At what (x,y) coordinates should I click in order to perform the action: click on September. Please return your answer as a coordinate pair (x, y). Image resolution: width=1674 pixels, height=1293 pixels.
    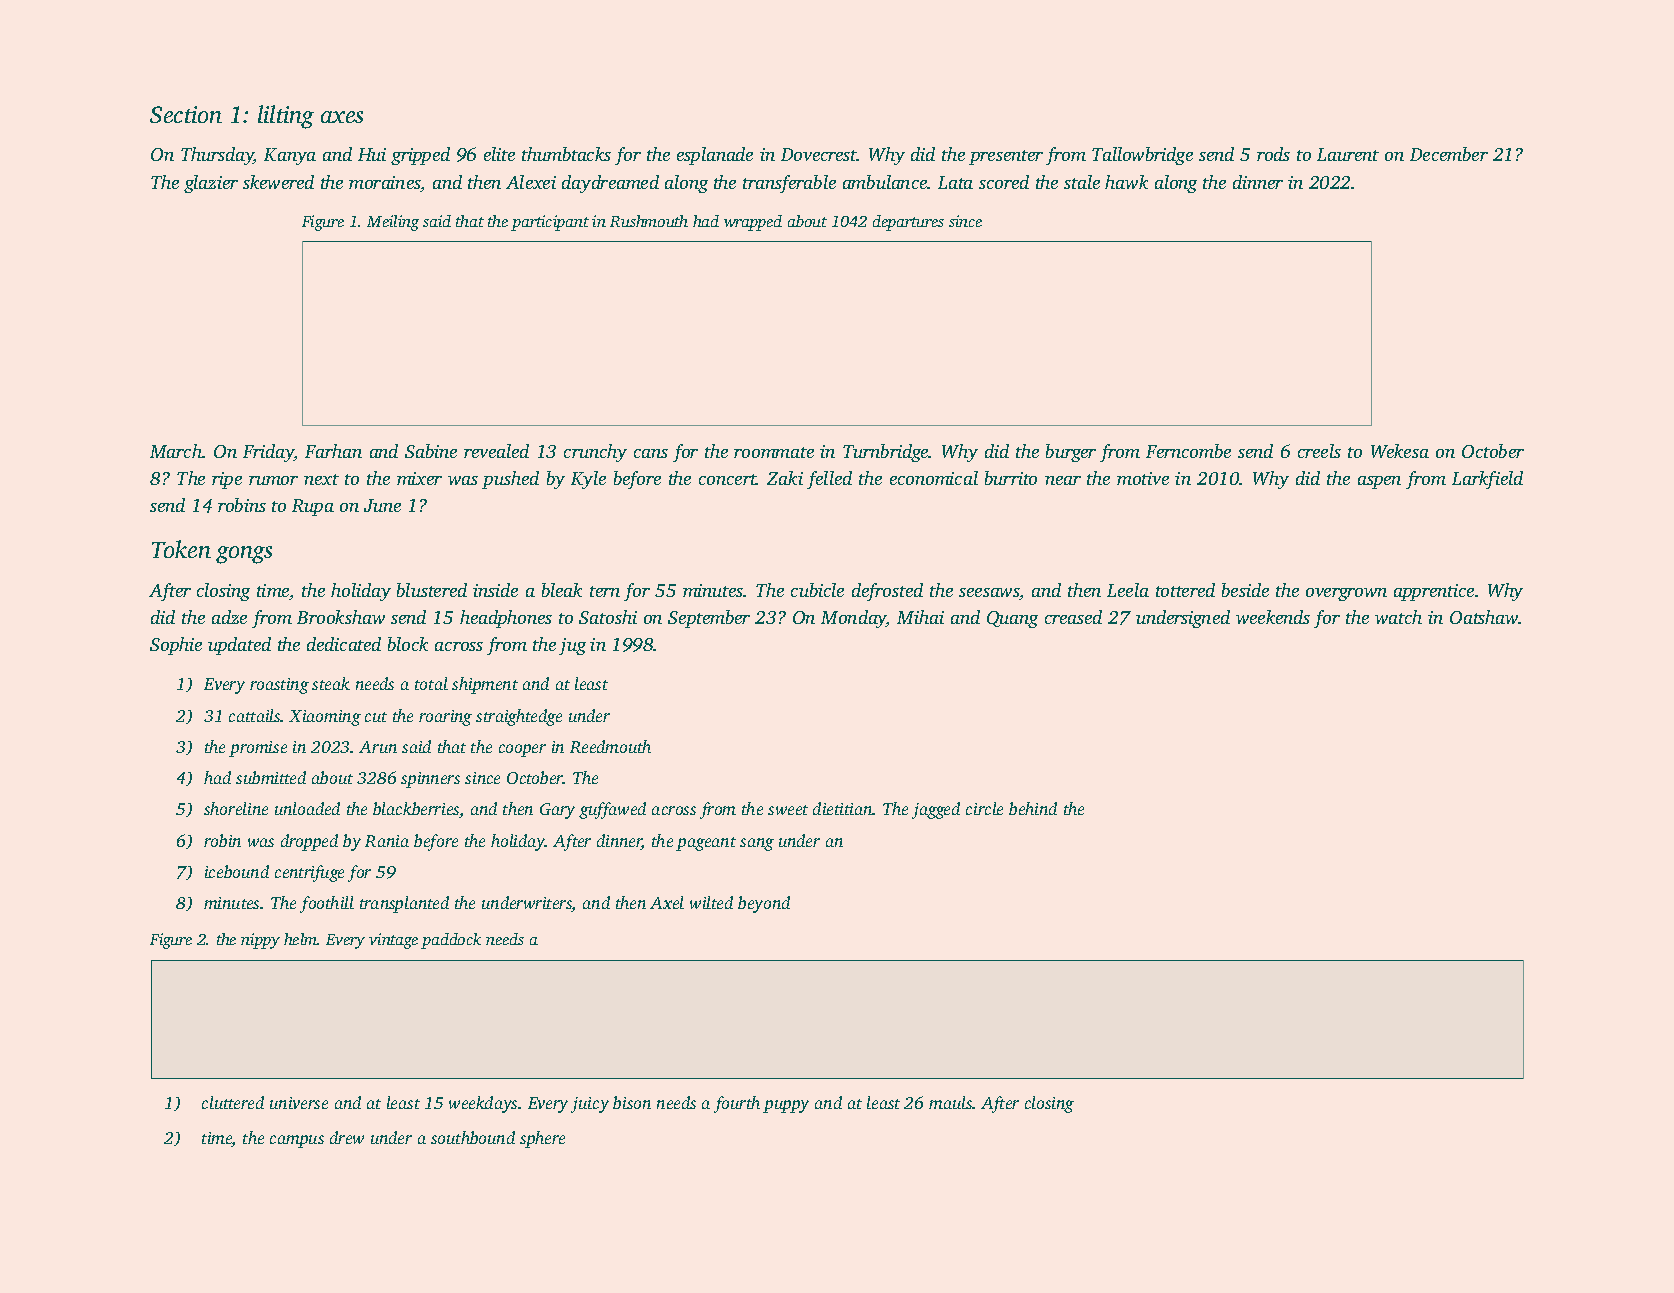
    Looking at the image, I should click on (709, 619).
